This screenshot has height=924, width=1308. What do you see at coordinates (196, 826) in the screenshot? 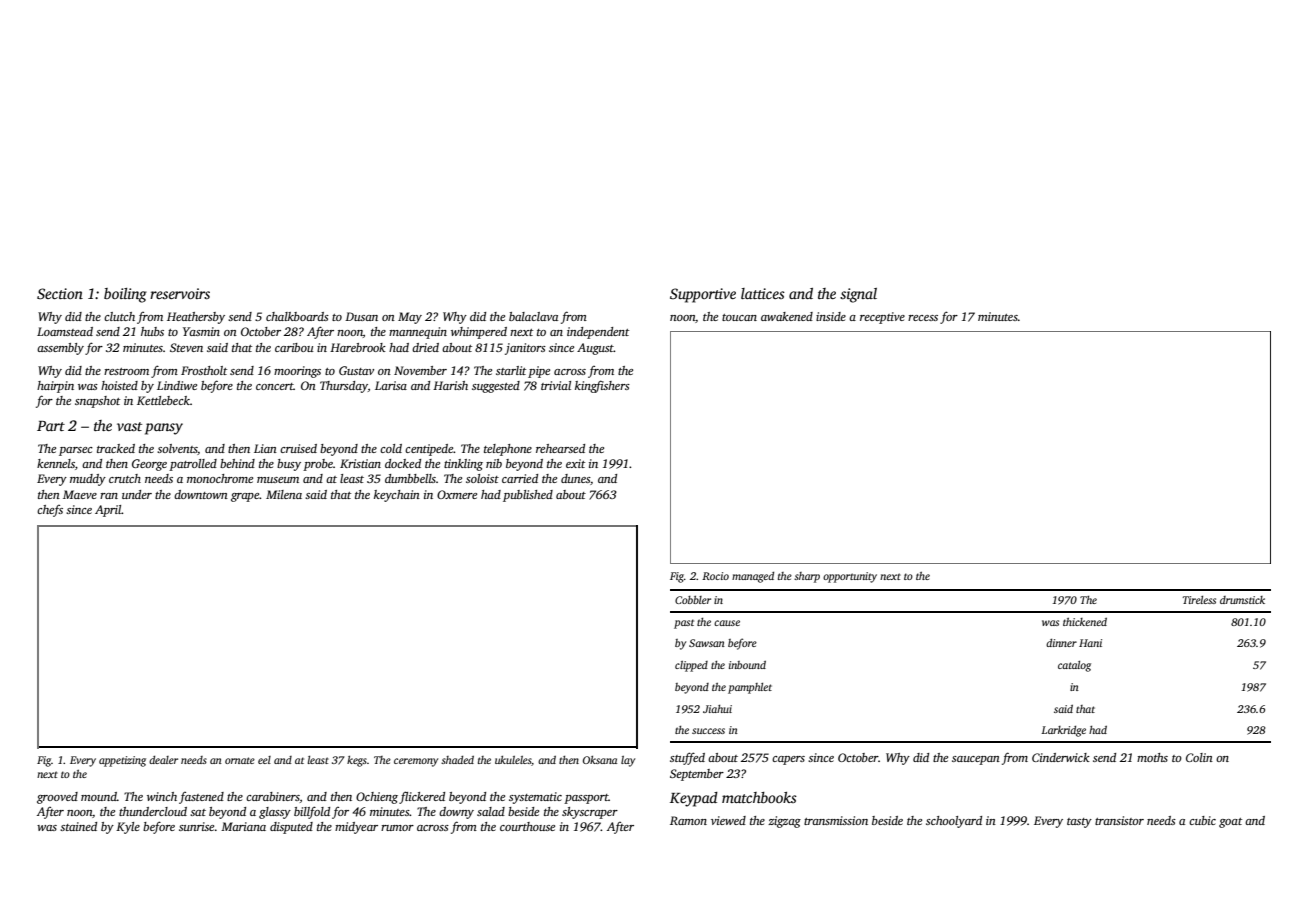
I see `sunrise` at bounding box center [196, 826].
